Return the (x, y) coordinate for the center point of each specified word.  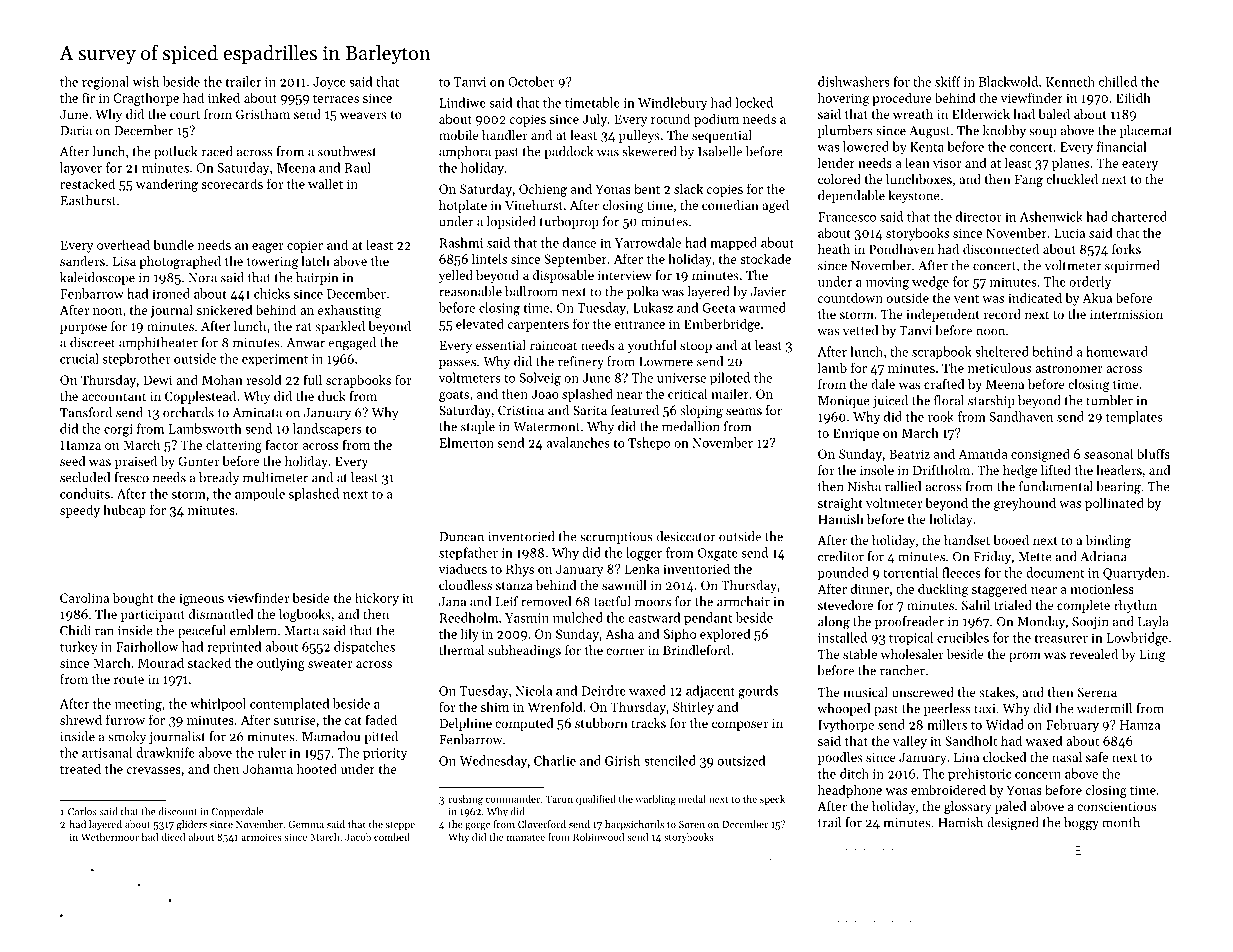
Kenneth (1070, 81)
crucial (79, 358)
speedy (80, 511)
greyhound (1025, 504)
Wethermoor (110, 837)
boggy (1081, 824)
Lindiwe (462, 102)
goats (454, 396)
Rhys (520, 570)
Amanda (983, 453)
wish (145, 81)
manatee (526, 837)
